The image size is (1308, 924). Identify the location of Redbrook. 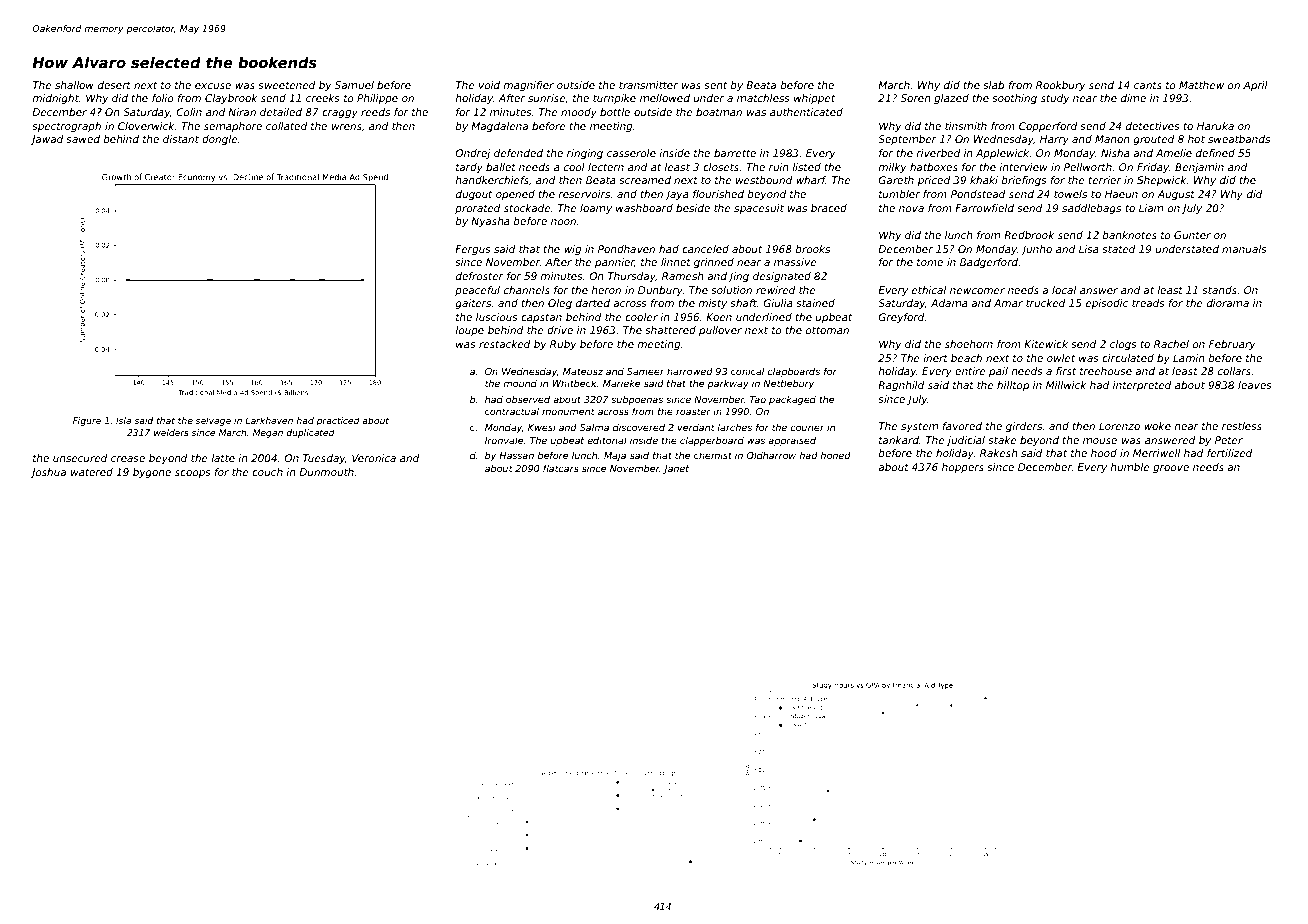
(1029, 235).
